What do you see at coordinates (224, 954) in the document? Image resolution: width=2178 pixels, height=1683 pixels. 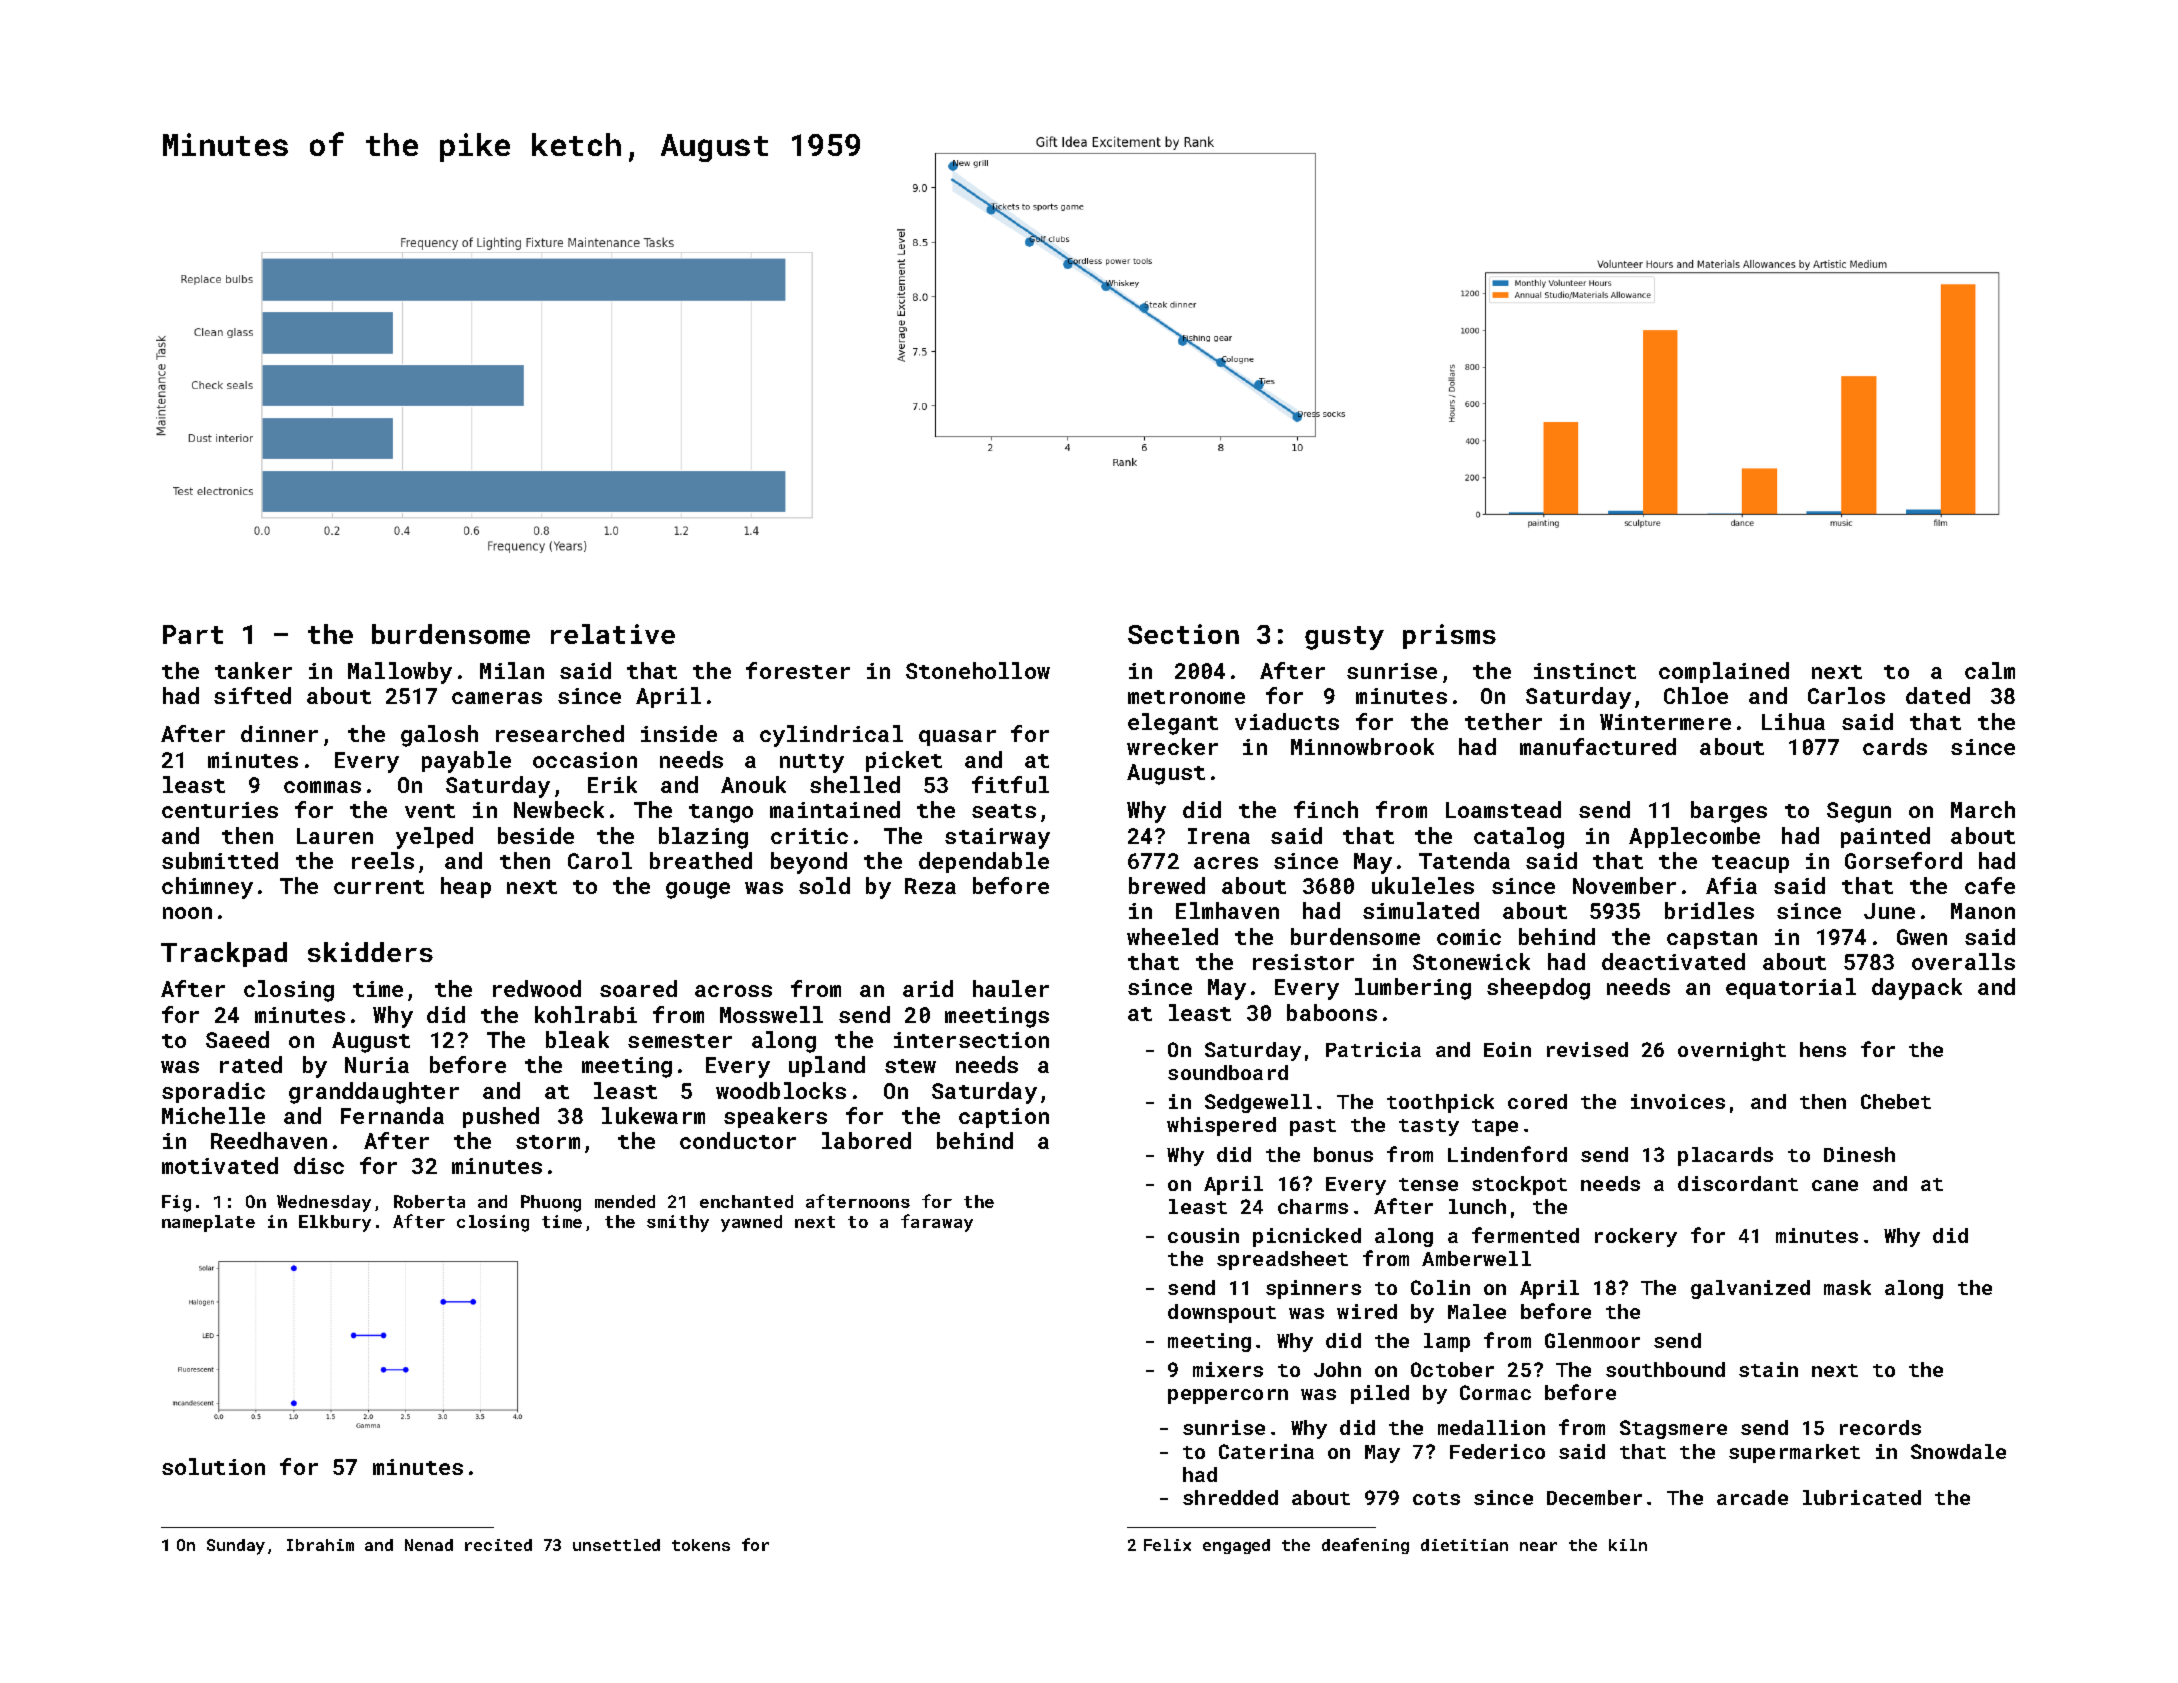 I see `Trackpad` at bounding box center [224, 954].
